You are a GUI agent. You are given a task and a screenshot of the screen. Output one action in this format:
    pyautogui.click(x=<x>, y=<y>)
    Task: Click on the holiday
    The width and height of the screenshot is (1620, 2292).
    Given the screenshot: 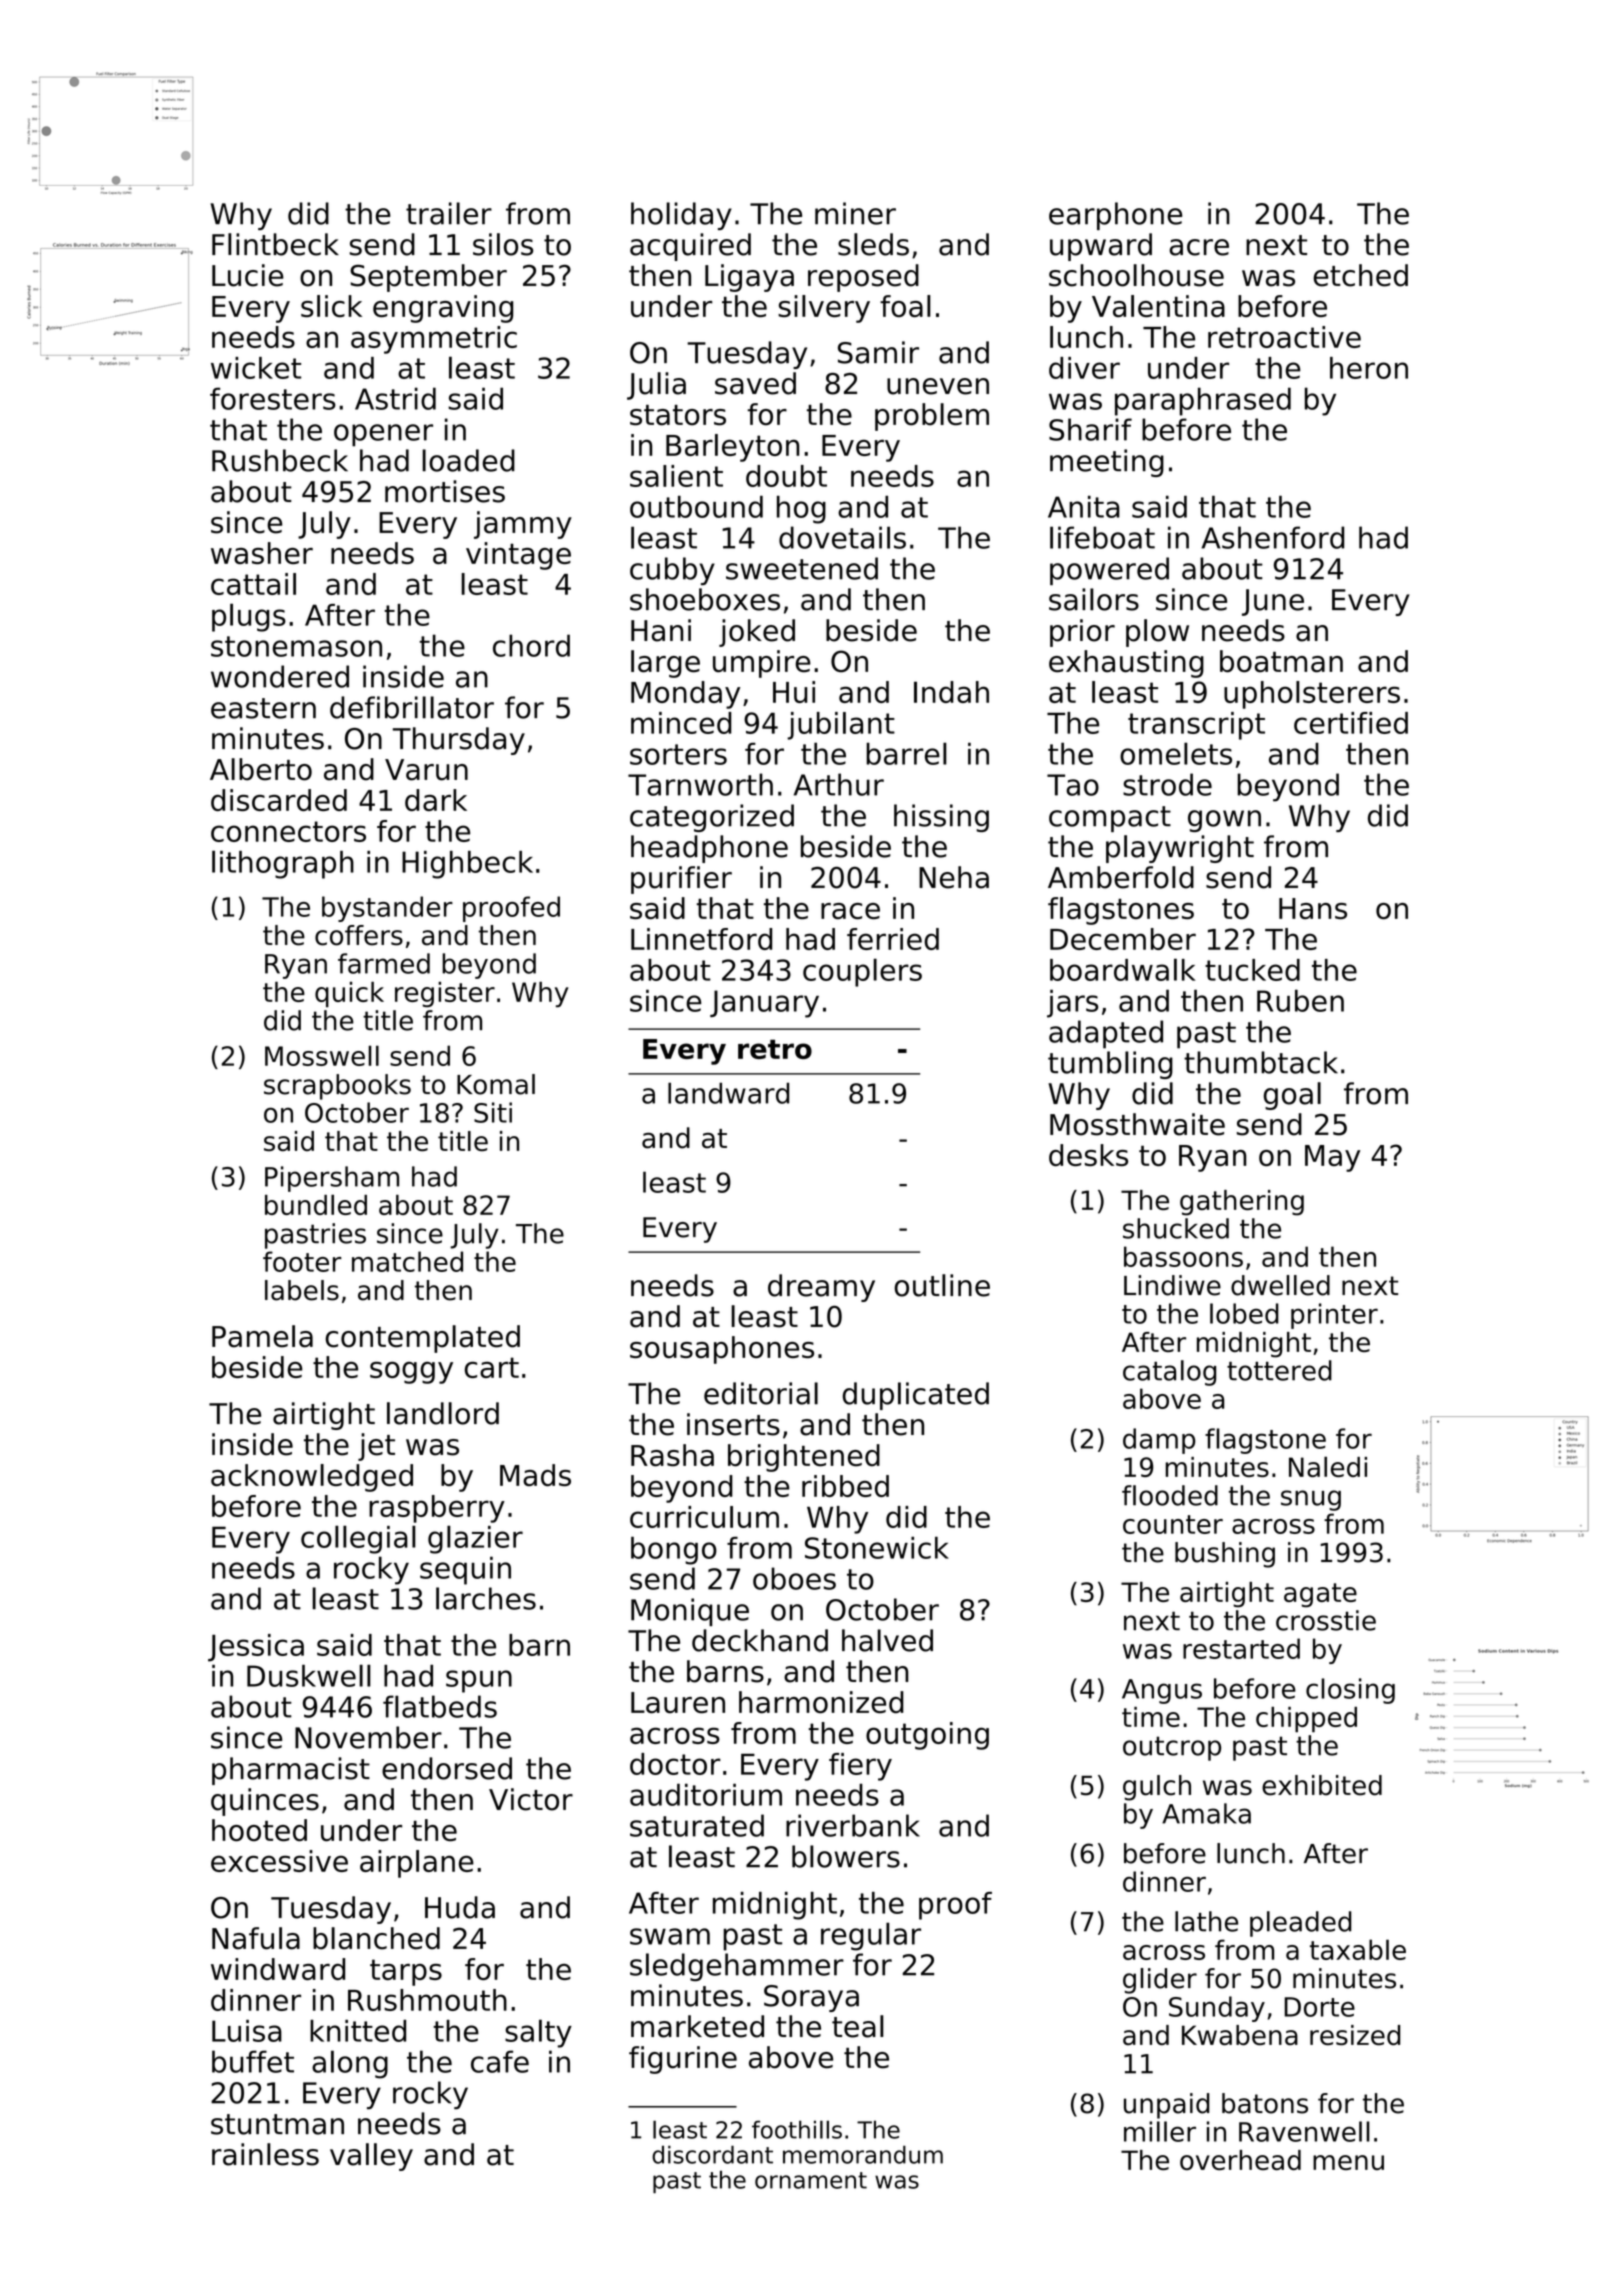 What is the action you would take?
    pyautogui.click(x=681, y=216)
